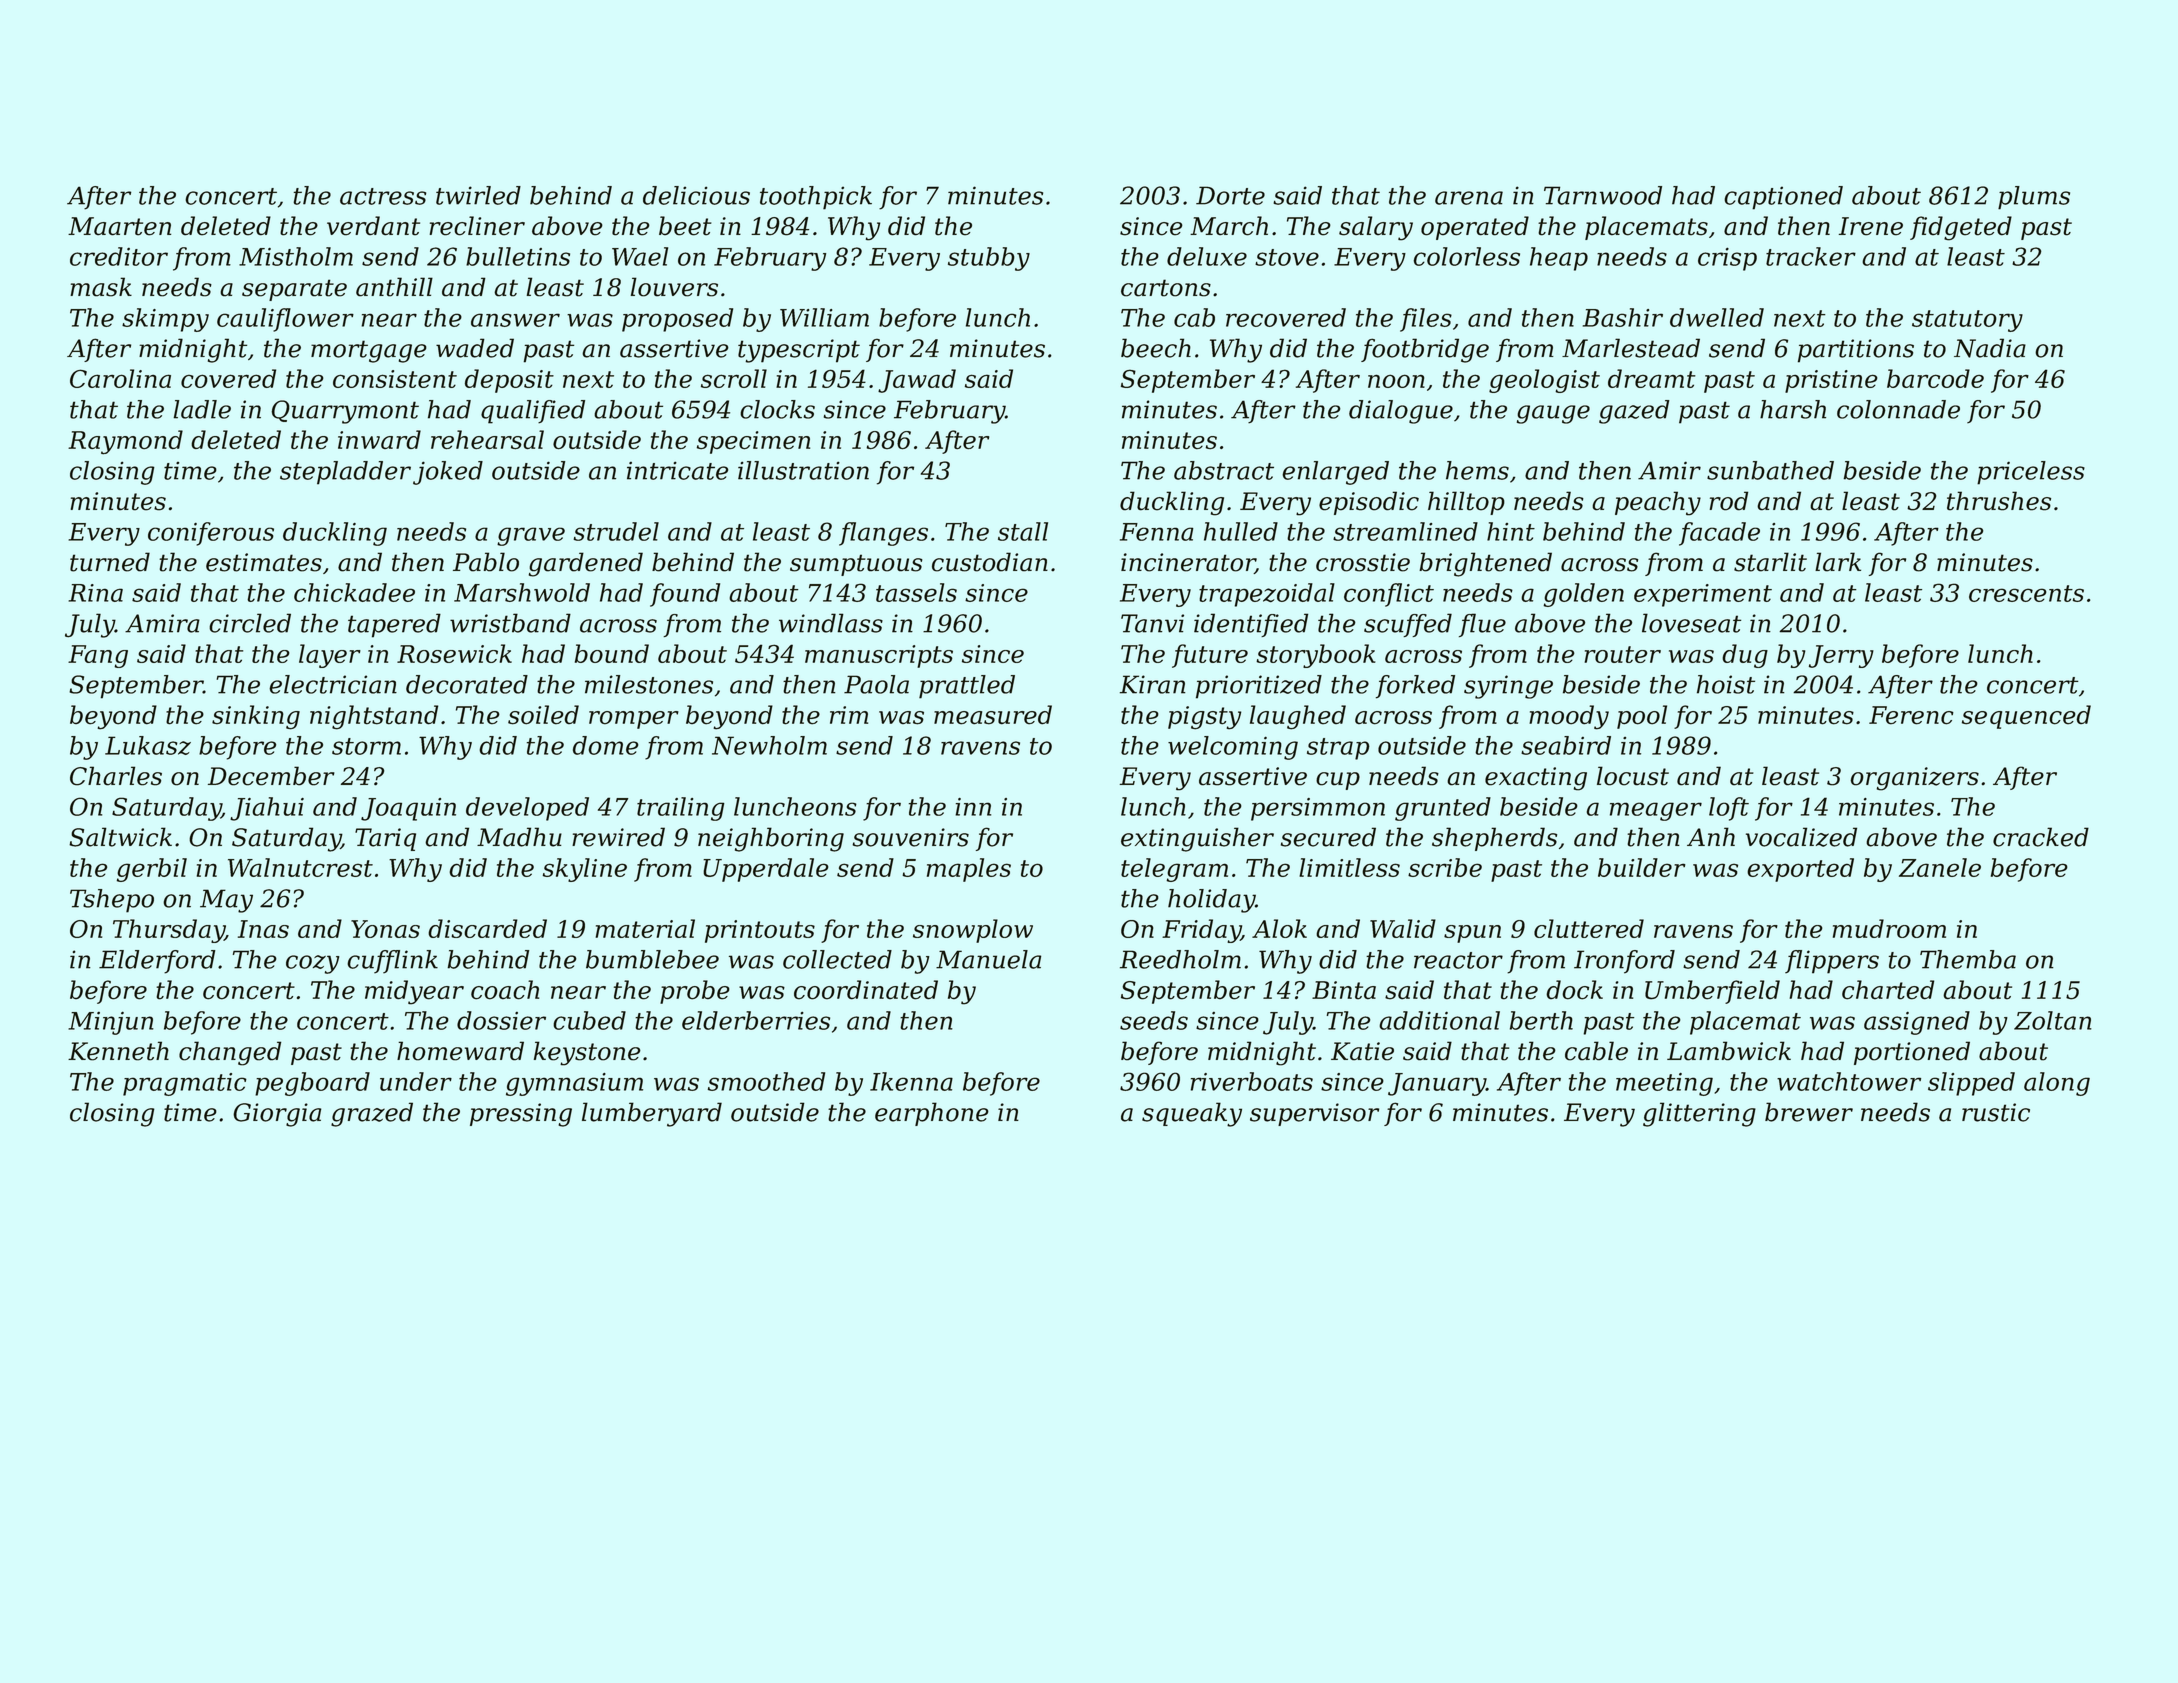  What do you see at coordinates (296, 256) in the image?
I see `Mistholm` at bounding box center [296, 256].
